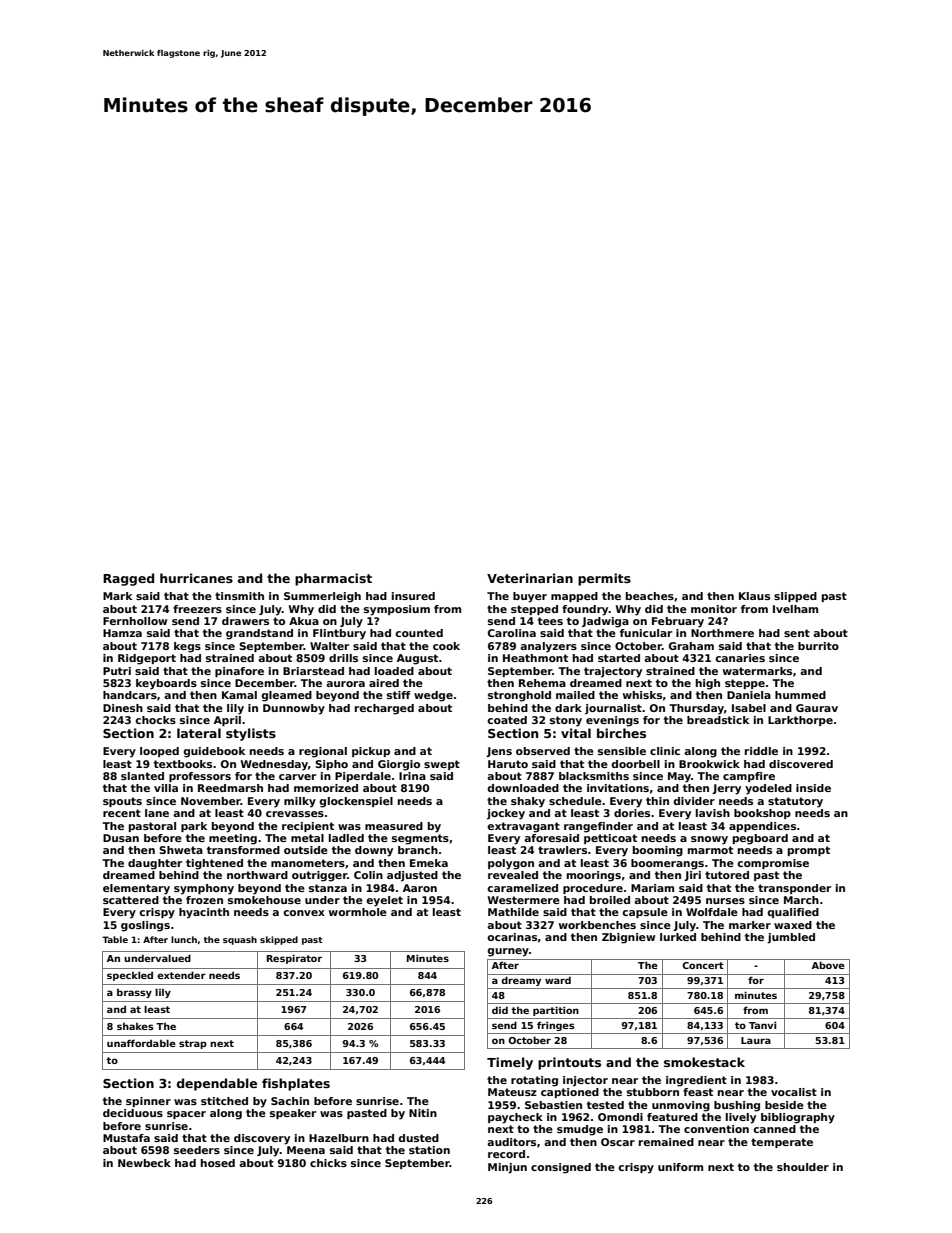 This screenshot has width=952, height=1233. Describe the element at coordinates (507, 1168) in the screenshot. I see `Minjun` at that location.
